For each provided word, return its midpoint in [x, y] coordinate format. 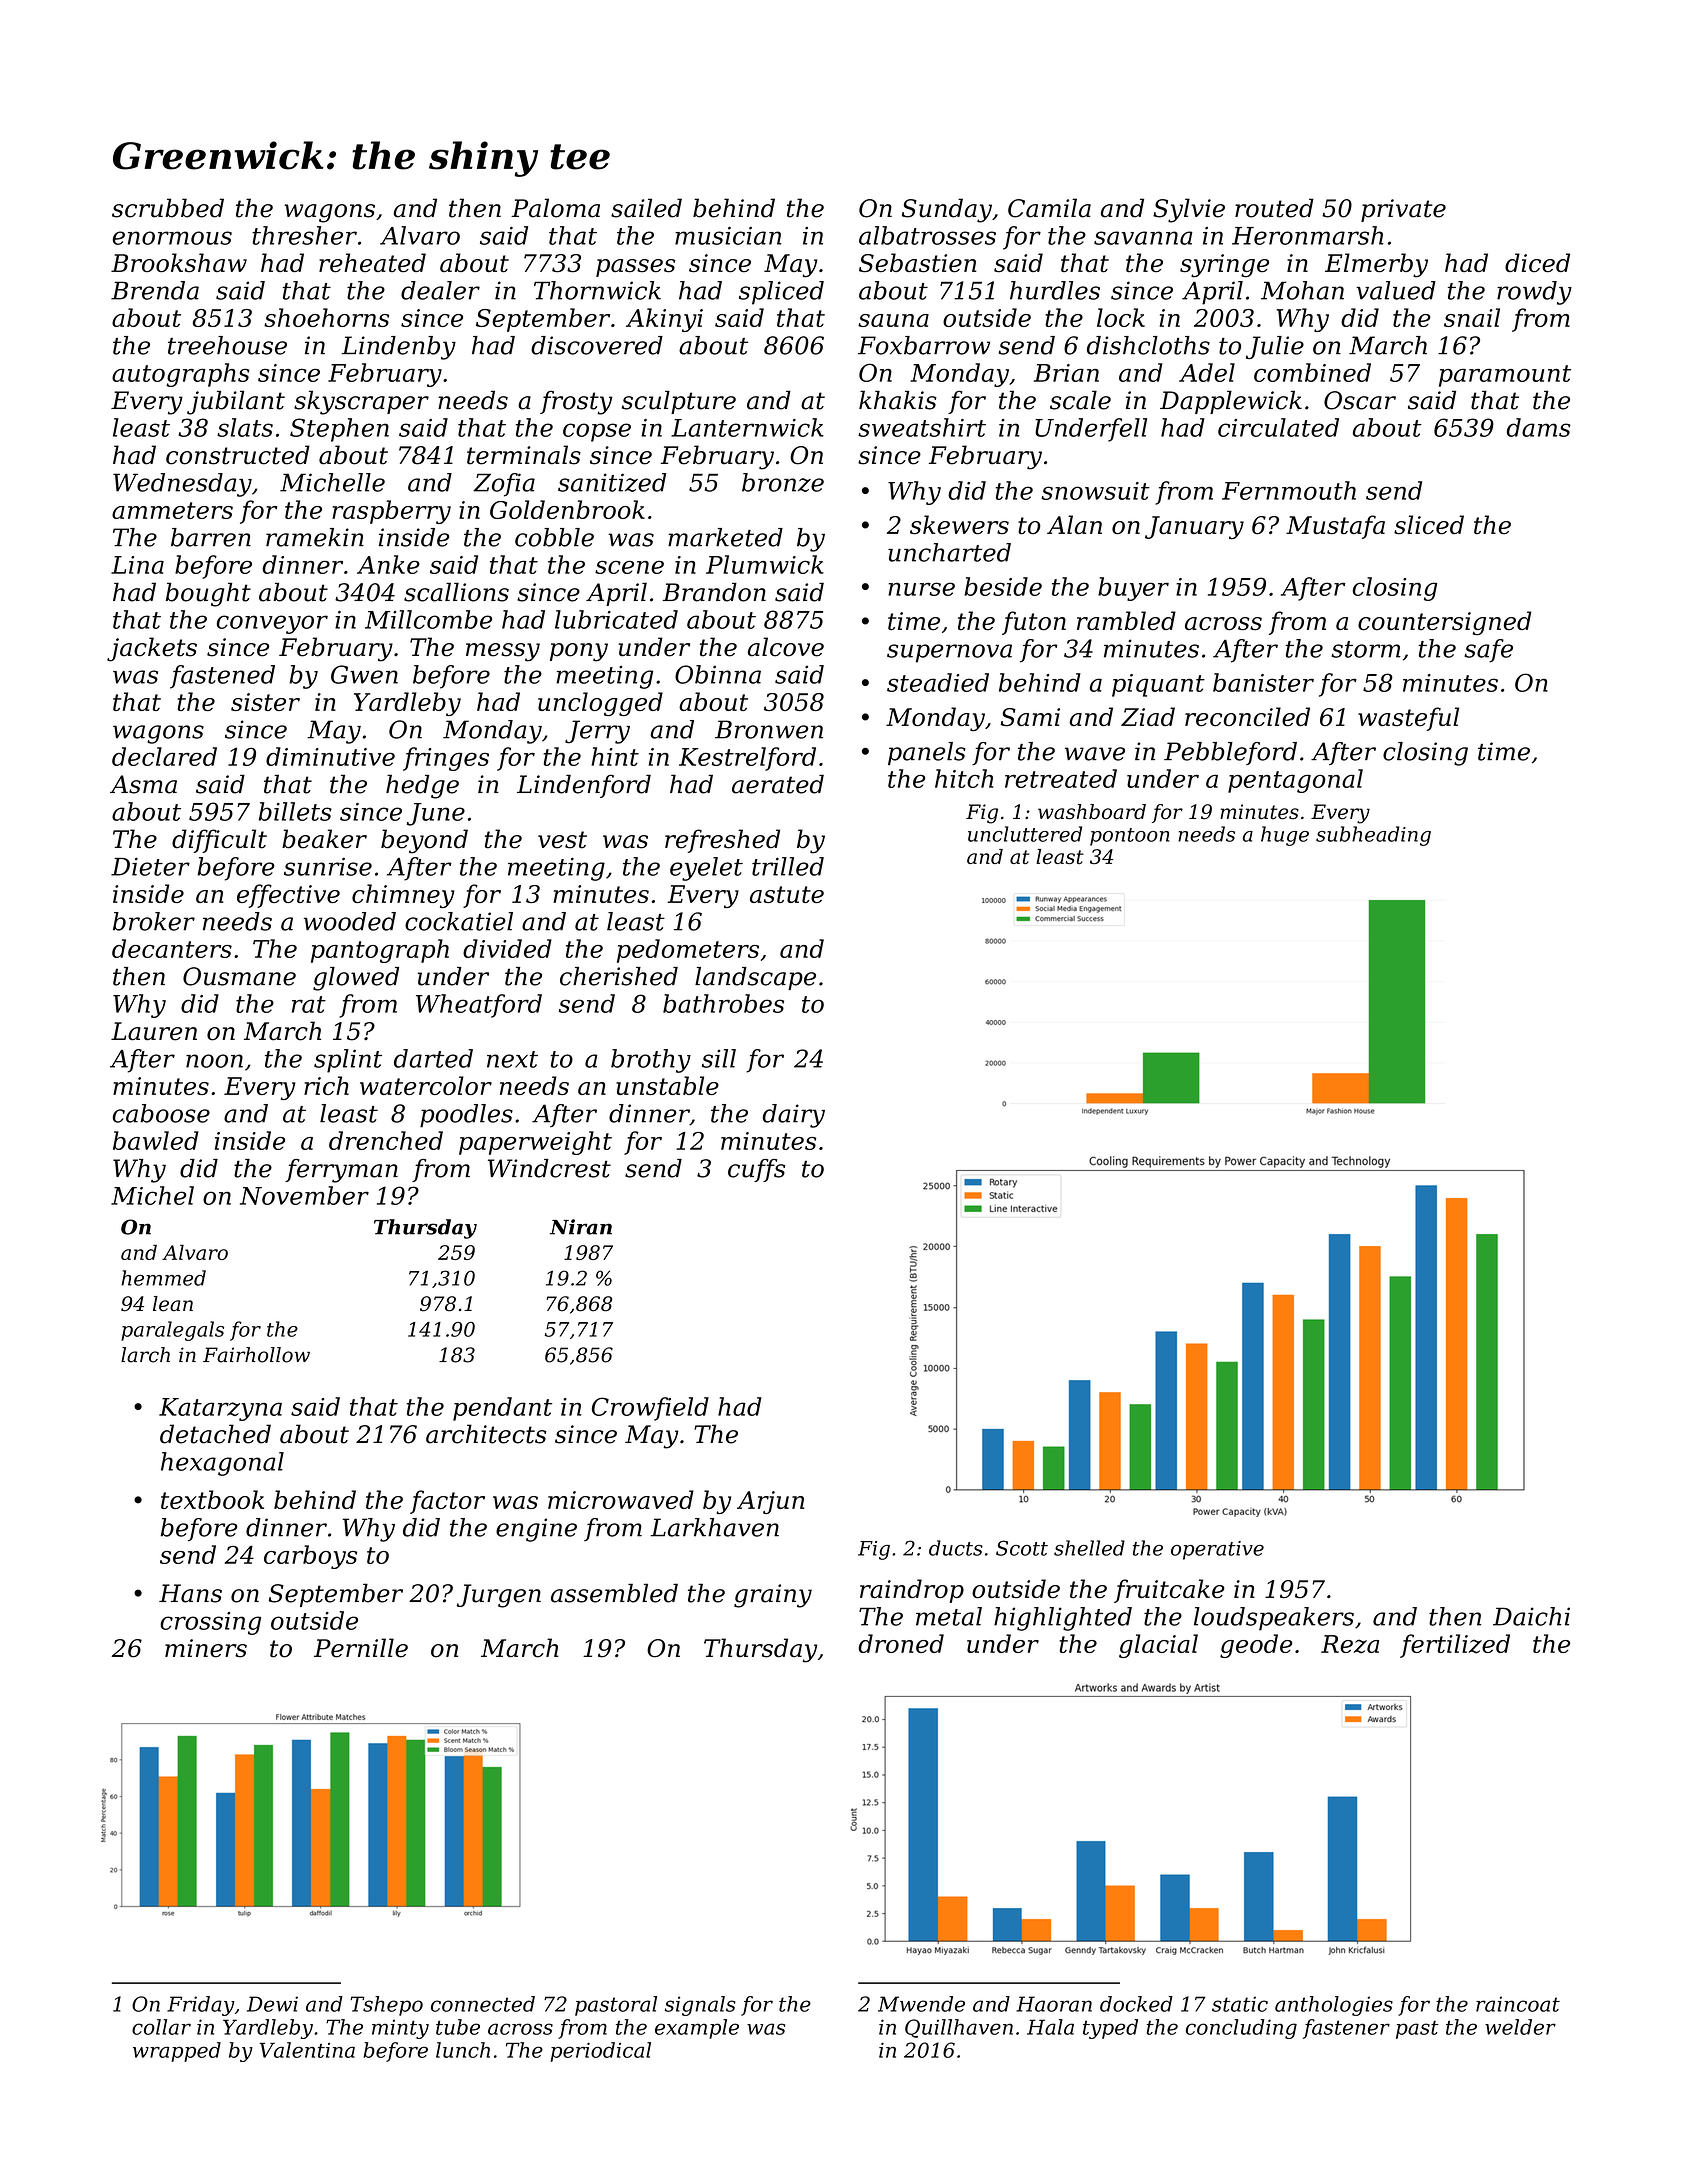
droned [901, 1643]
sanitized [612, 482]
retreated [1061, 778]
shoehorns [326, 317]
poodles [466, 1116]
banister [1263, 682]
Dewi [272, 2004]
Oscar [1360, 400]
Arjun [770, 1502]
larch [145, 1355]
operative [1217, 1550]
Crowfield [650, 1409]
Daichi [1531, 1616]
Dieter [150, 866]
